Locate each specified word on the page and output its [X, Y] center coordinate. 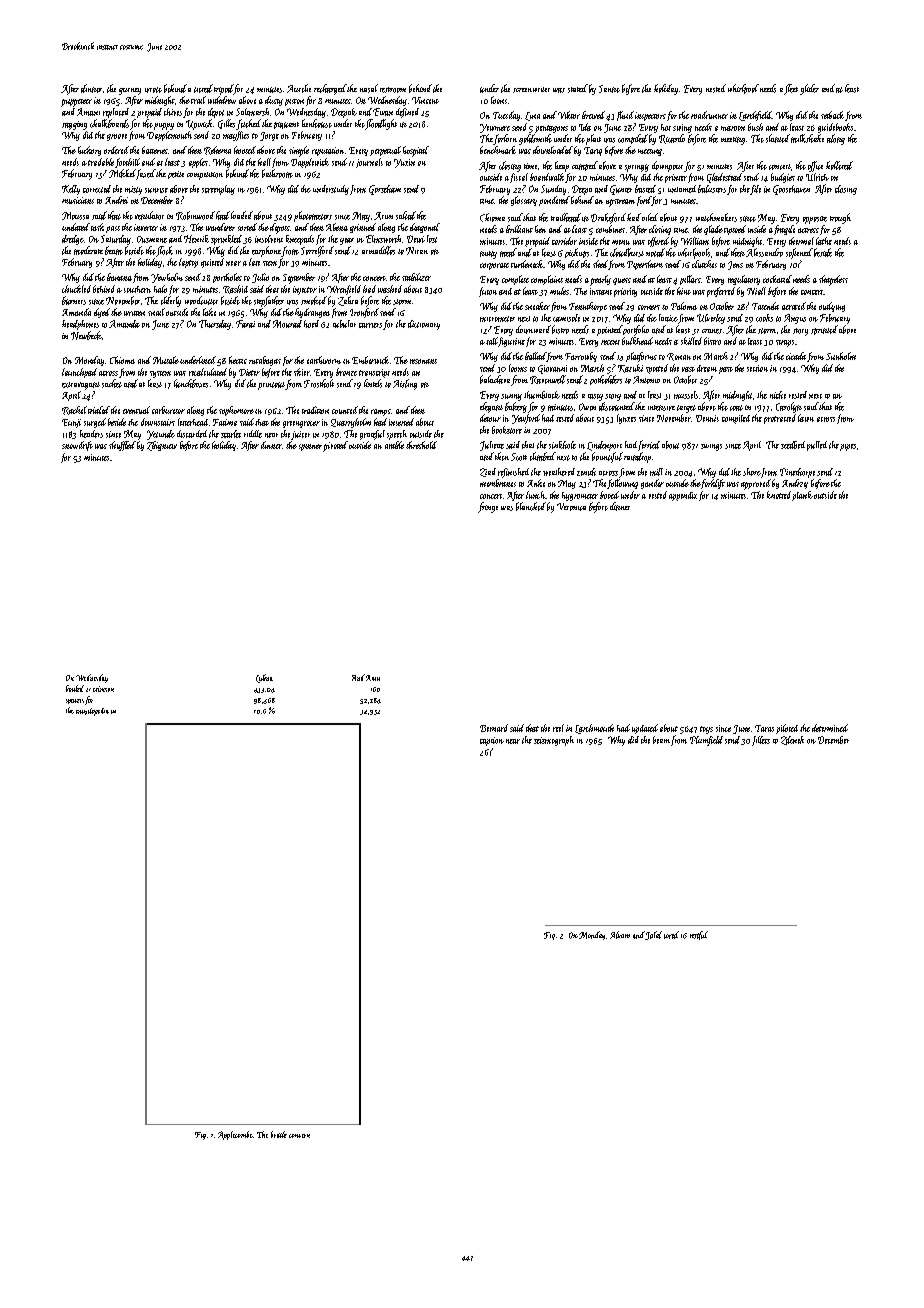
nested [716, 88]
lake [209, 312]
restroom [393, 90]
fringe [488, 507]
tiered [203, 88]
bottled [75, 688]
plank [802, 496]
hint [684, 291]
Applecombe [235, 1135]
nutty [488, 255]
